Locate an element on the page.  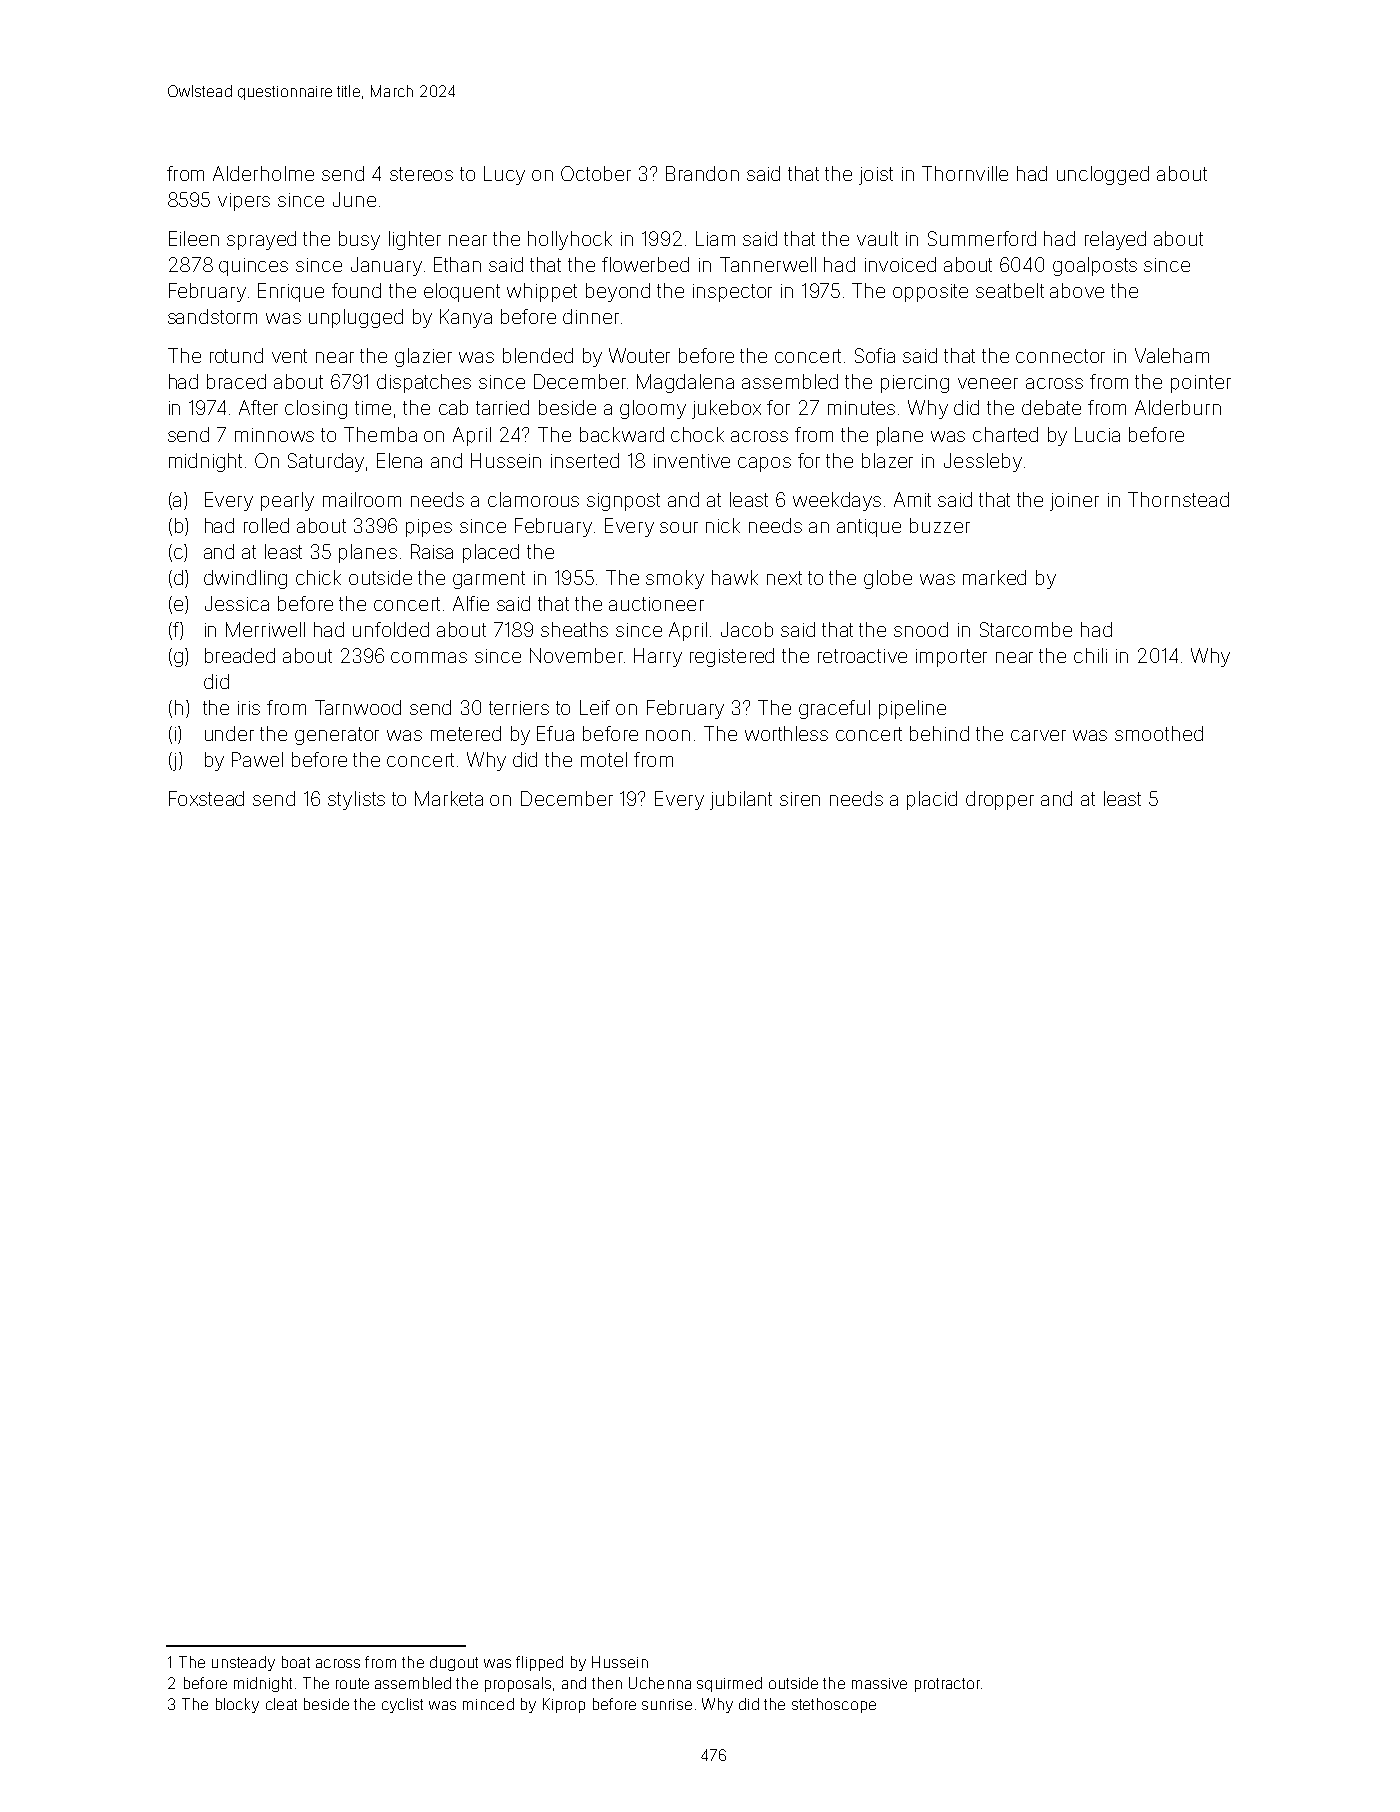
Marketa is located at coordinates (449, 798).
